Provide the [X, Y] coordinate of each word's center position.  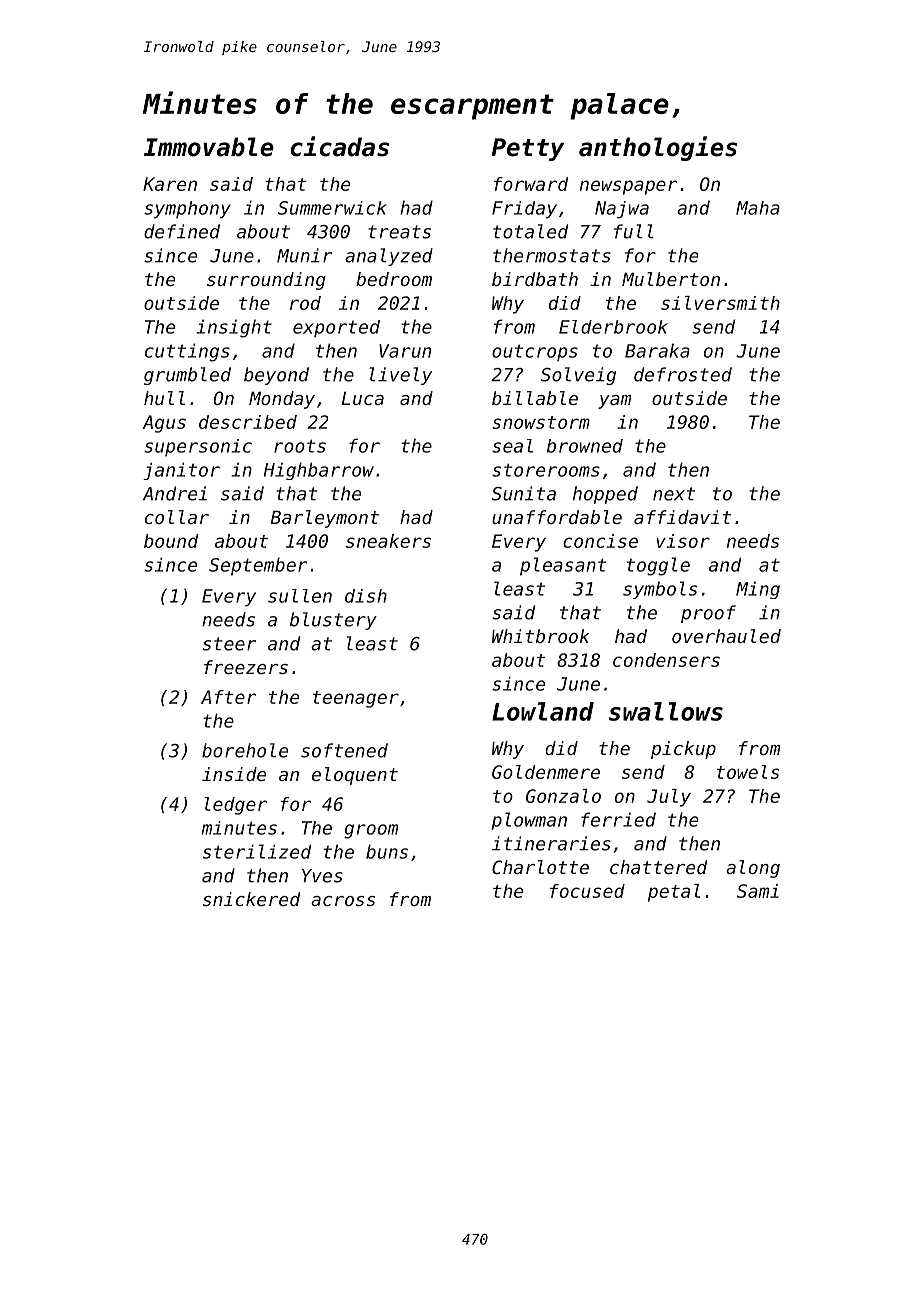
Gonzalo [563, 796]
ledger [235, 806]
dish [366, 596]
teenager [356, 699]
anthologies [658, 148]
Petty [528, 149]
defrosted [683, 374]
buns [387, 851]
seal [512, 446]
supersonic [198, 447]
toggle [658, 566]
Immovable [209, 147]
